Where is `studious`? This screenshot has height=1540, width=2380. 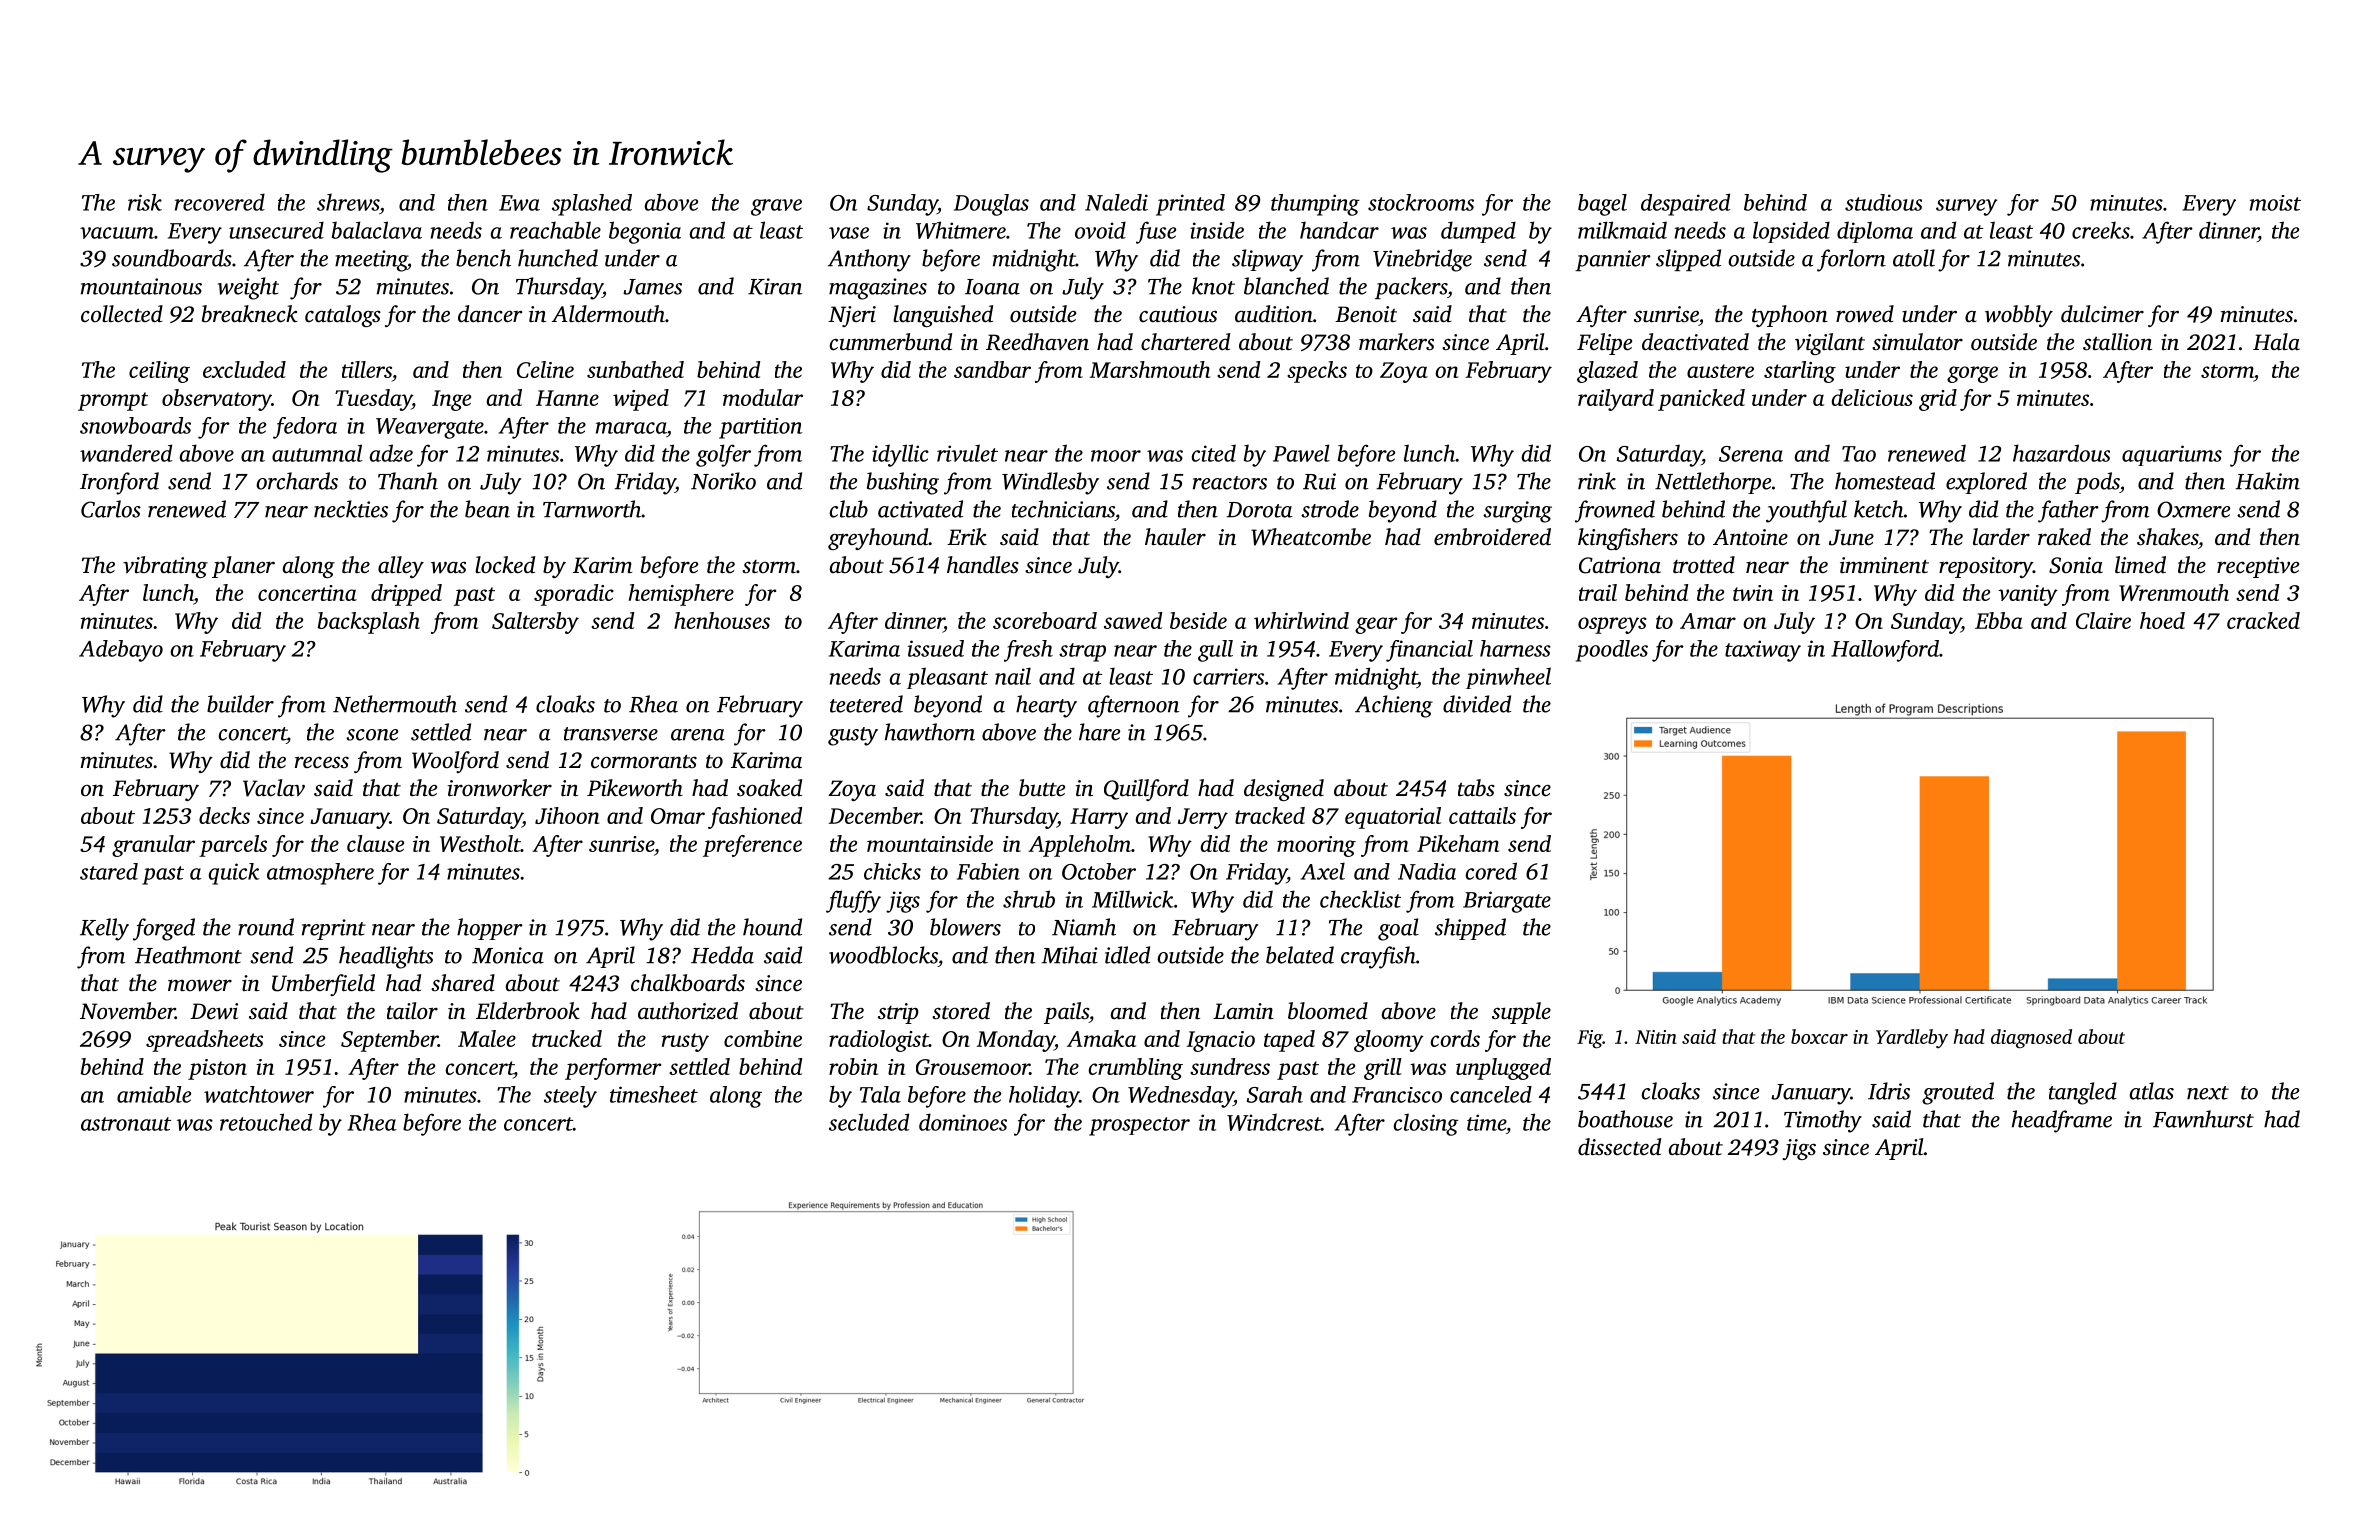
studious is located at coordinates (1883, 202).
